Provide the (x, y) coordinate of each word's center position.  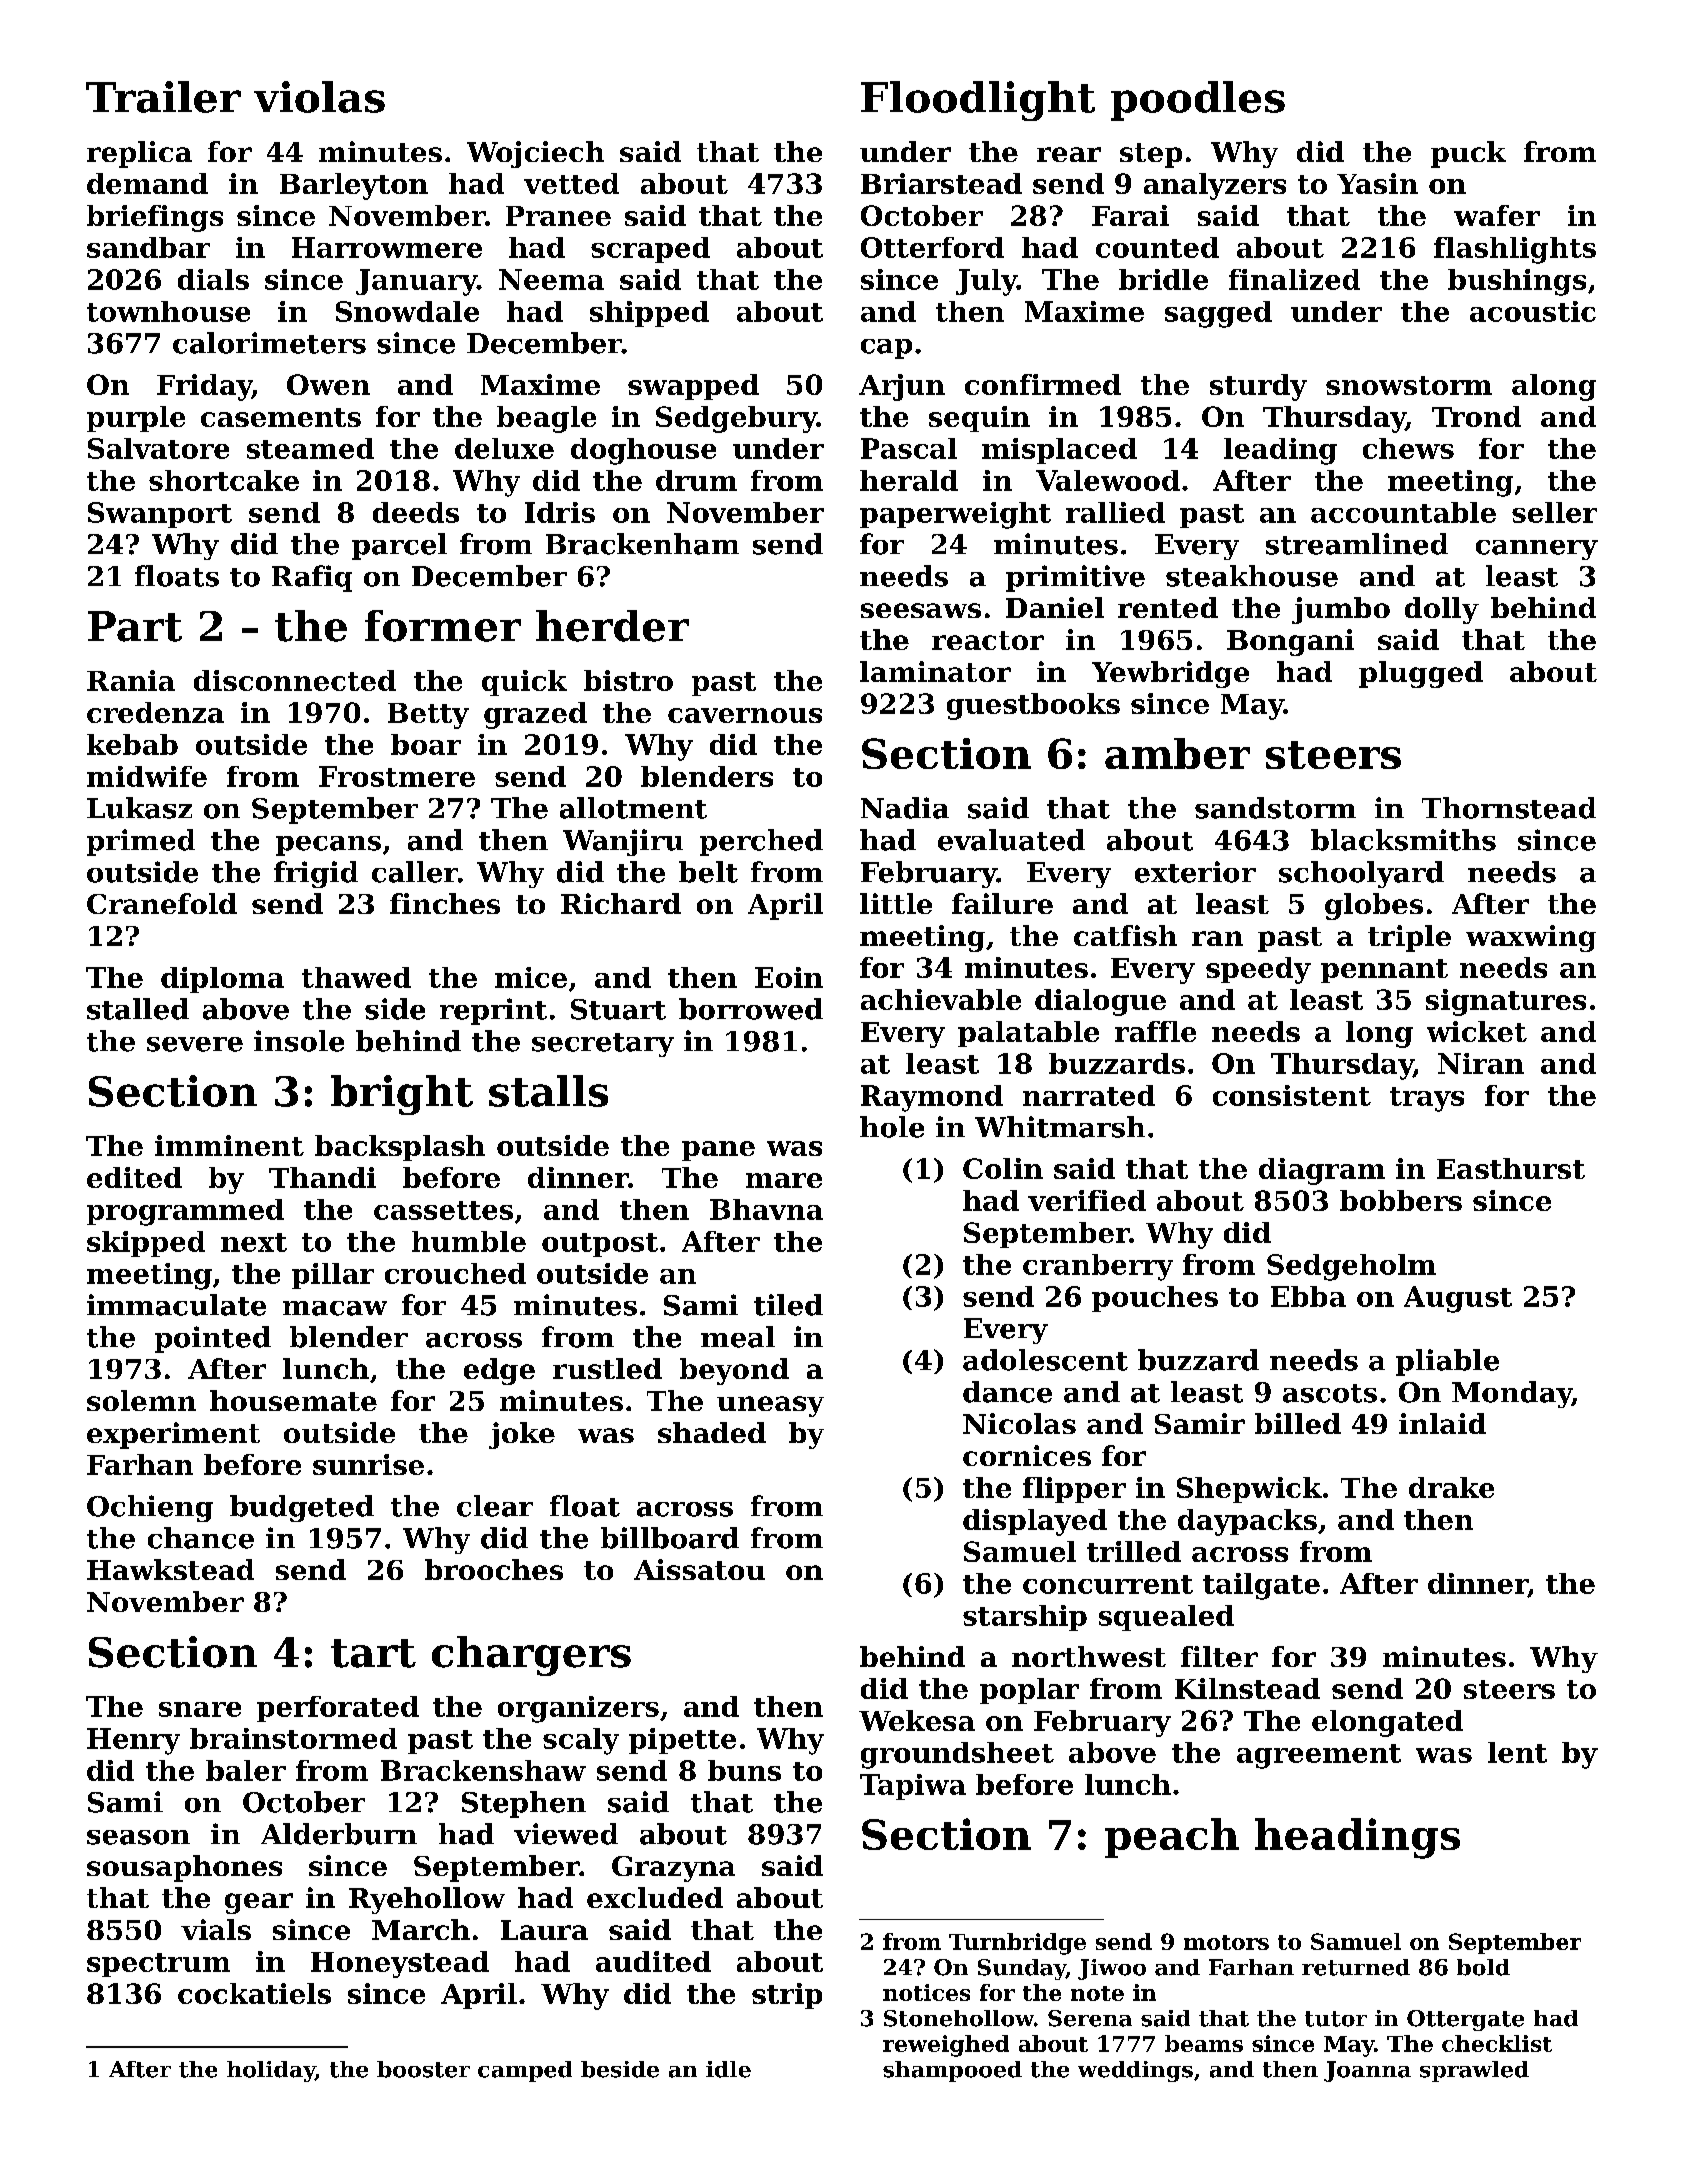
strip (787, 1996)
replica (139, 154)
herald (909, 480)
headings (1357, 1838)
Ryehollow (427, 1900)
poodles (1198, 101)
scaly (581, 1741)
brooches (494, 1569)
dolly (1442, 610)
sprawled (1474, 2071)
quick (524, 683)
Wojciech (535, 154)
